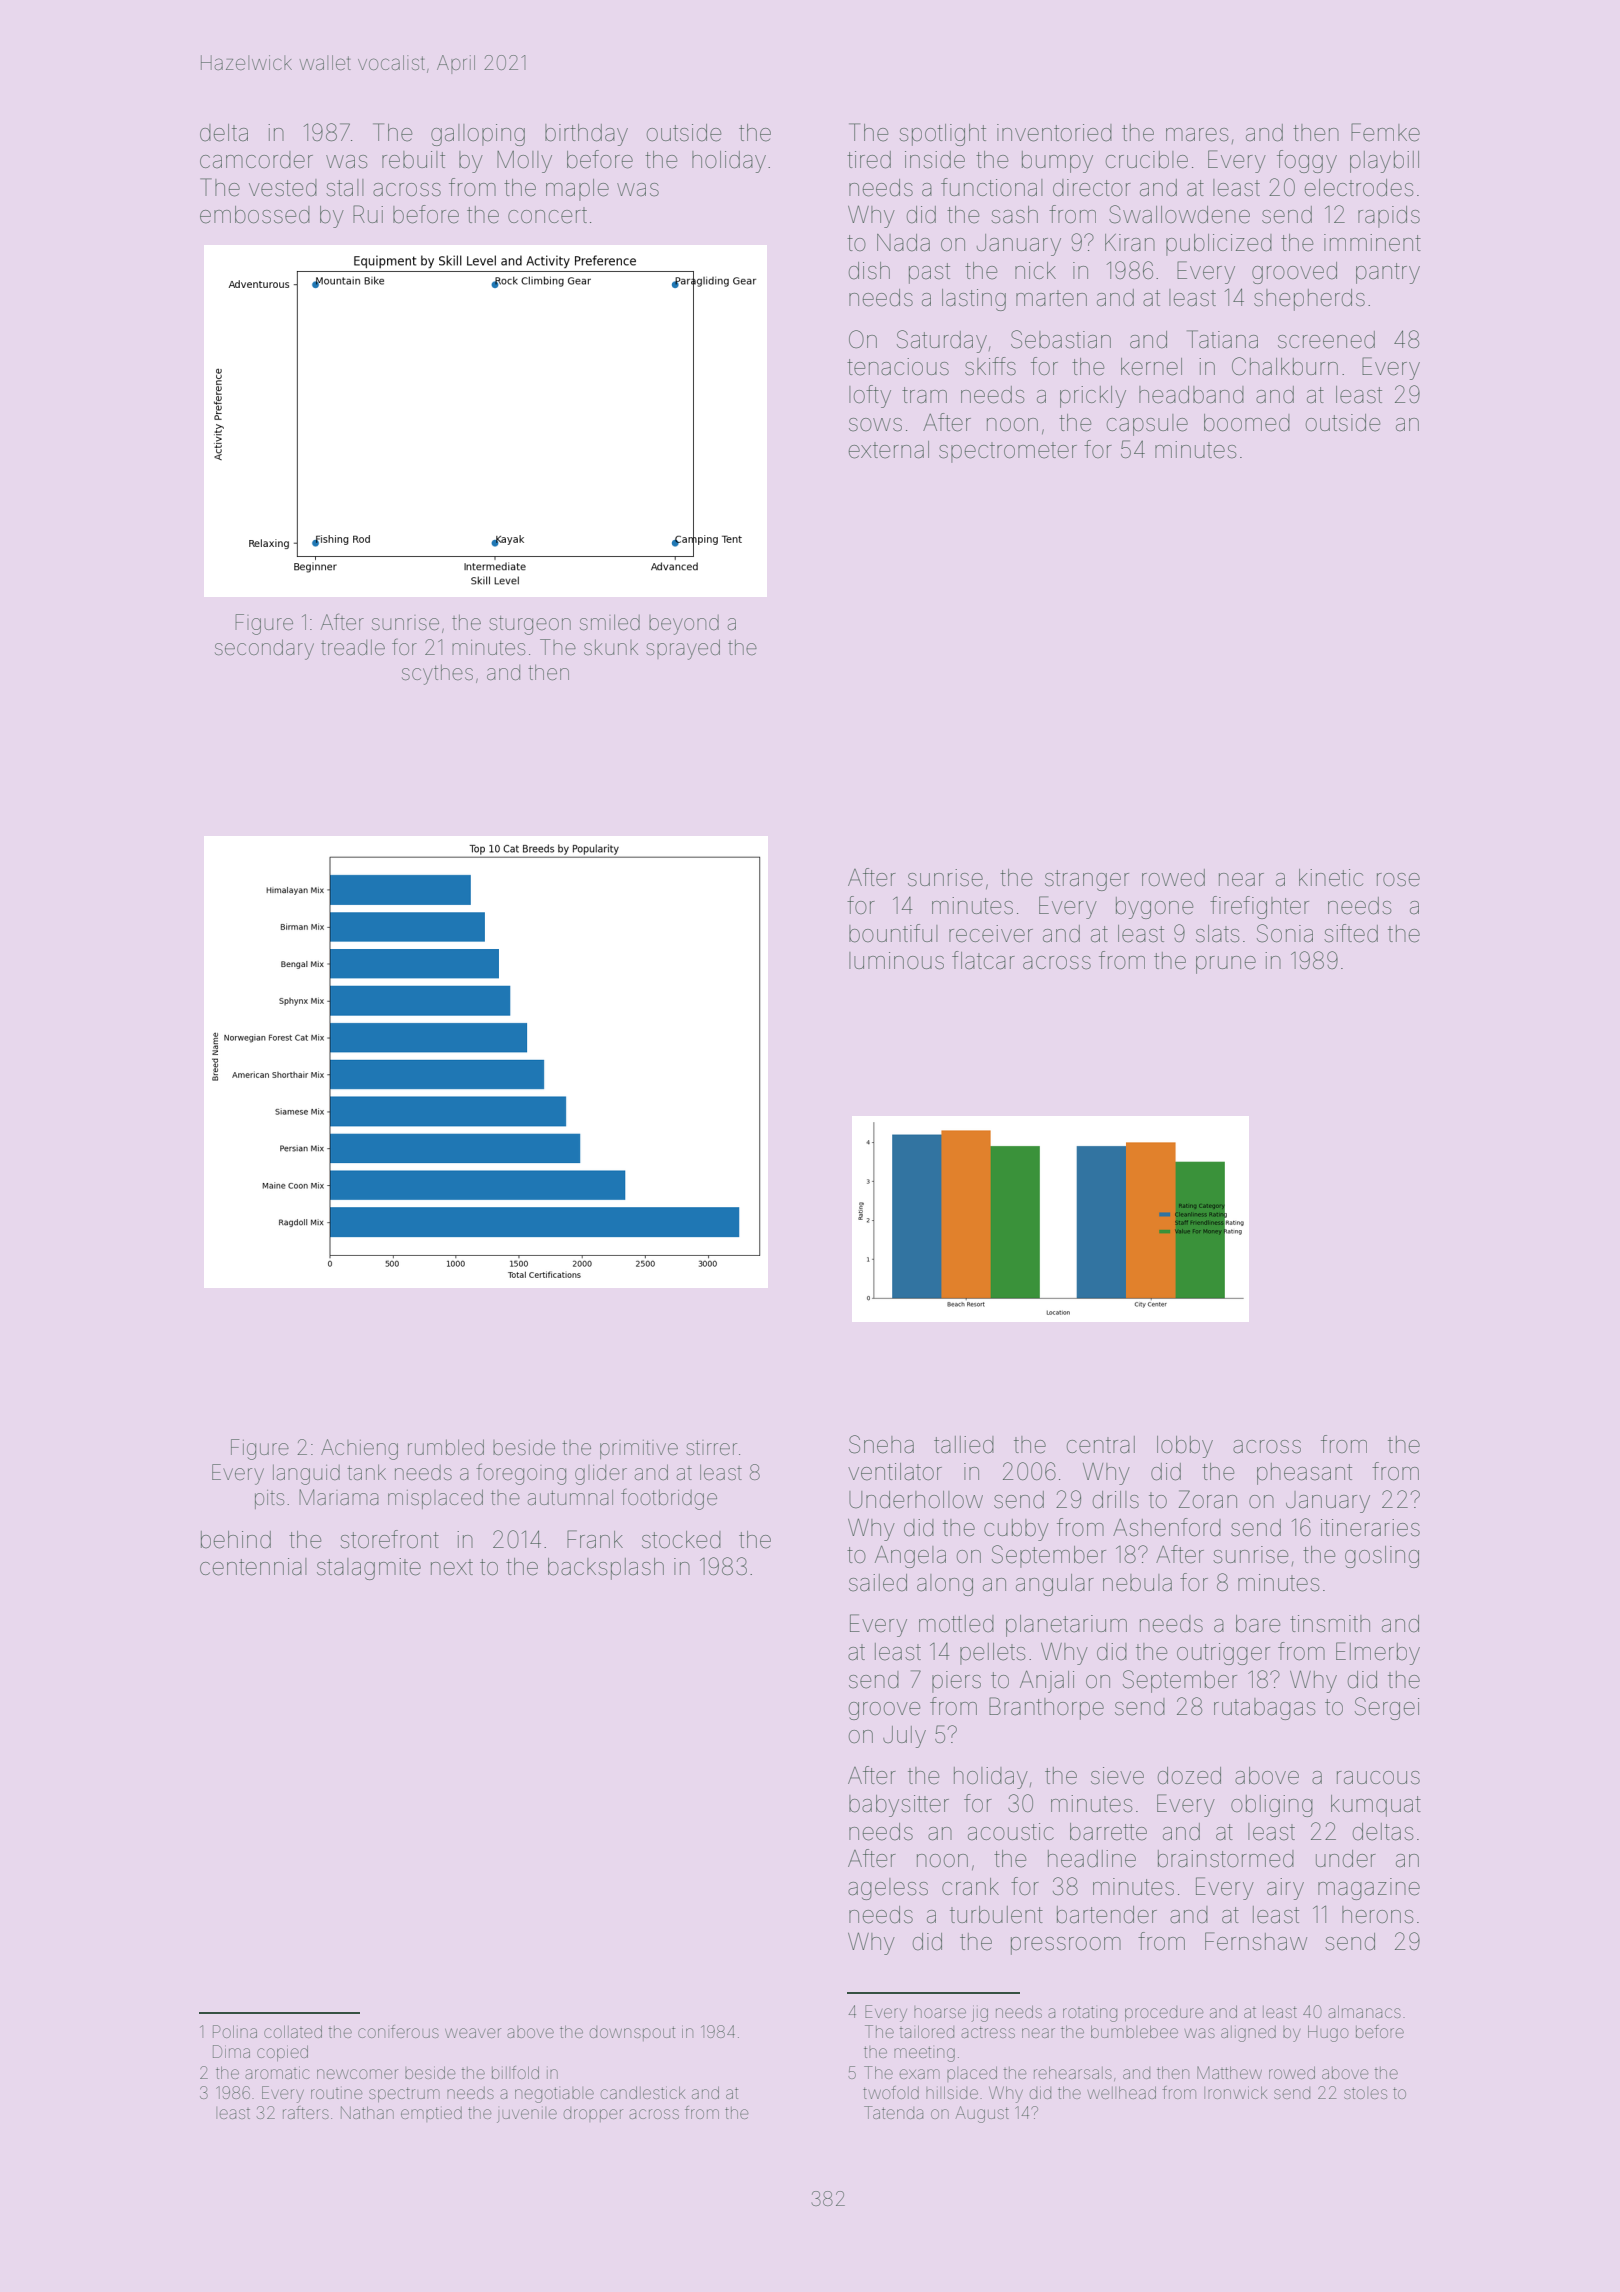 The height and width of the screenshot is (2292, 1620). What do you see at coordinates (893, 2112) in the screenshot?
I see `Tatenda` at bounding box center [893, 2112].
